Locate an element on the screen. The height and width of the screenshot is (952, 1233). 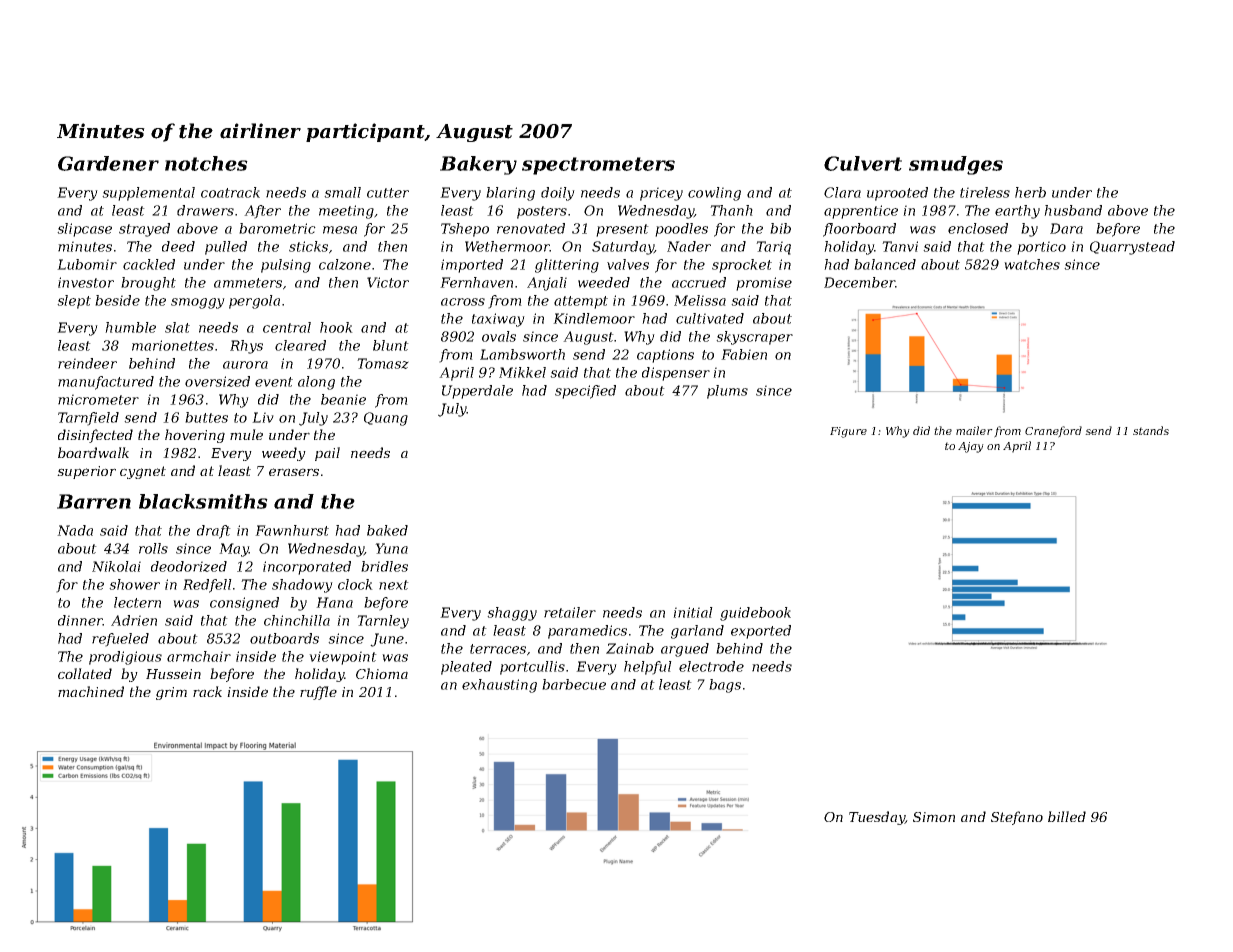
Ajay is located at coordinates (971, 447).
